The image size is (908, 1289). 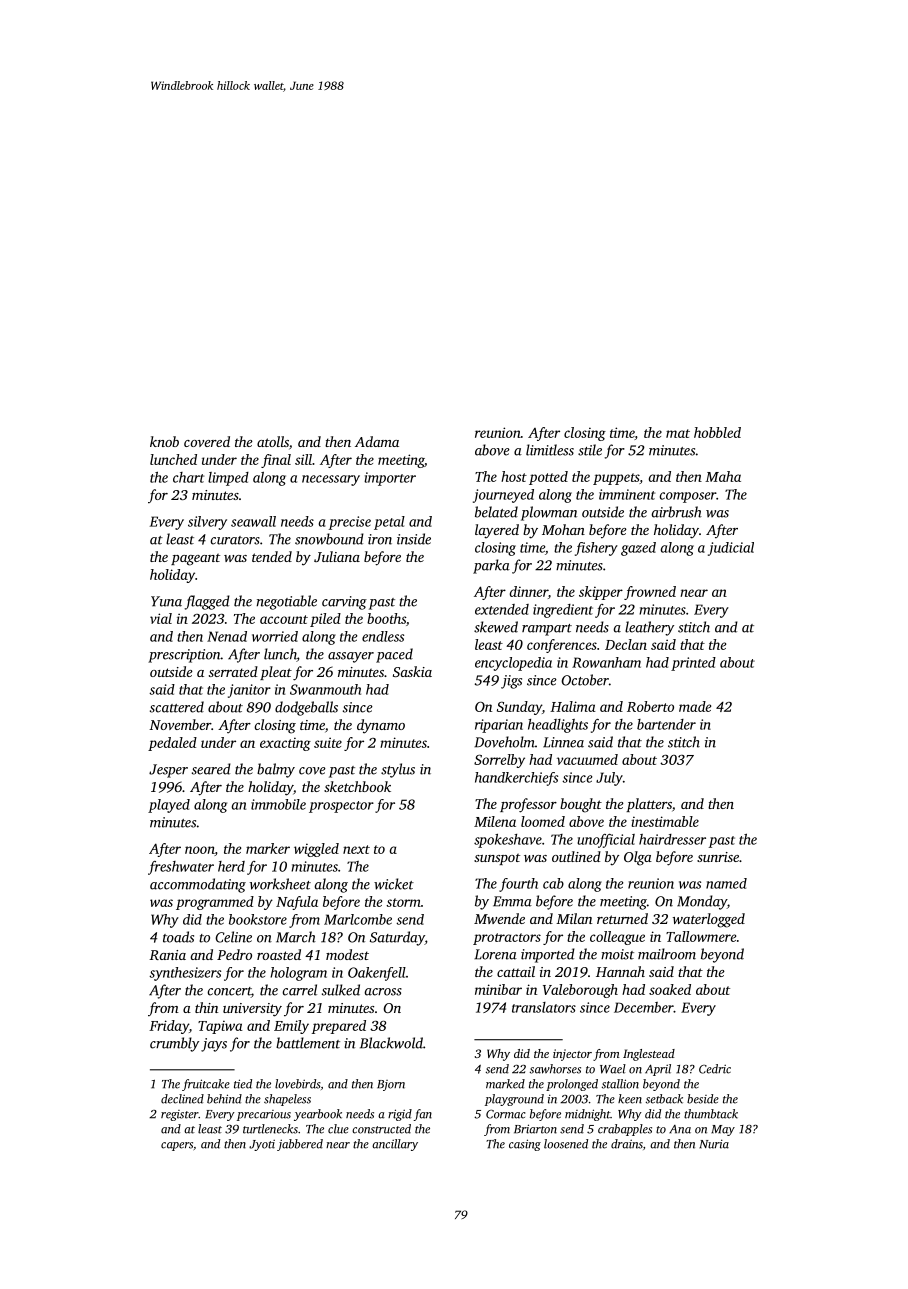 What do you see at coordinates (297, 1084) in the image?
I see `lovebirds` at bounding box center [297, 1084].
